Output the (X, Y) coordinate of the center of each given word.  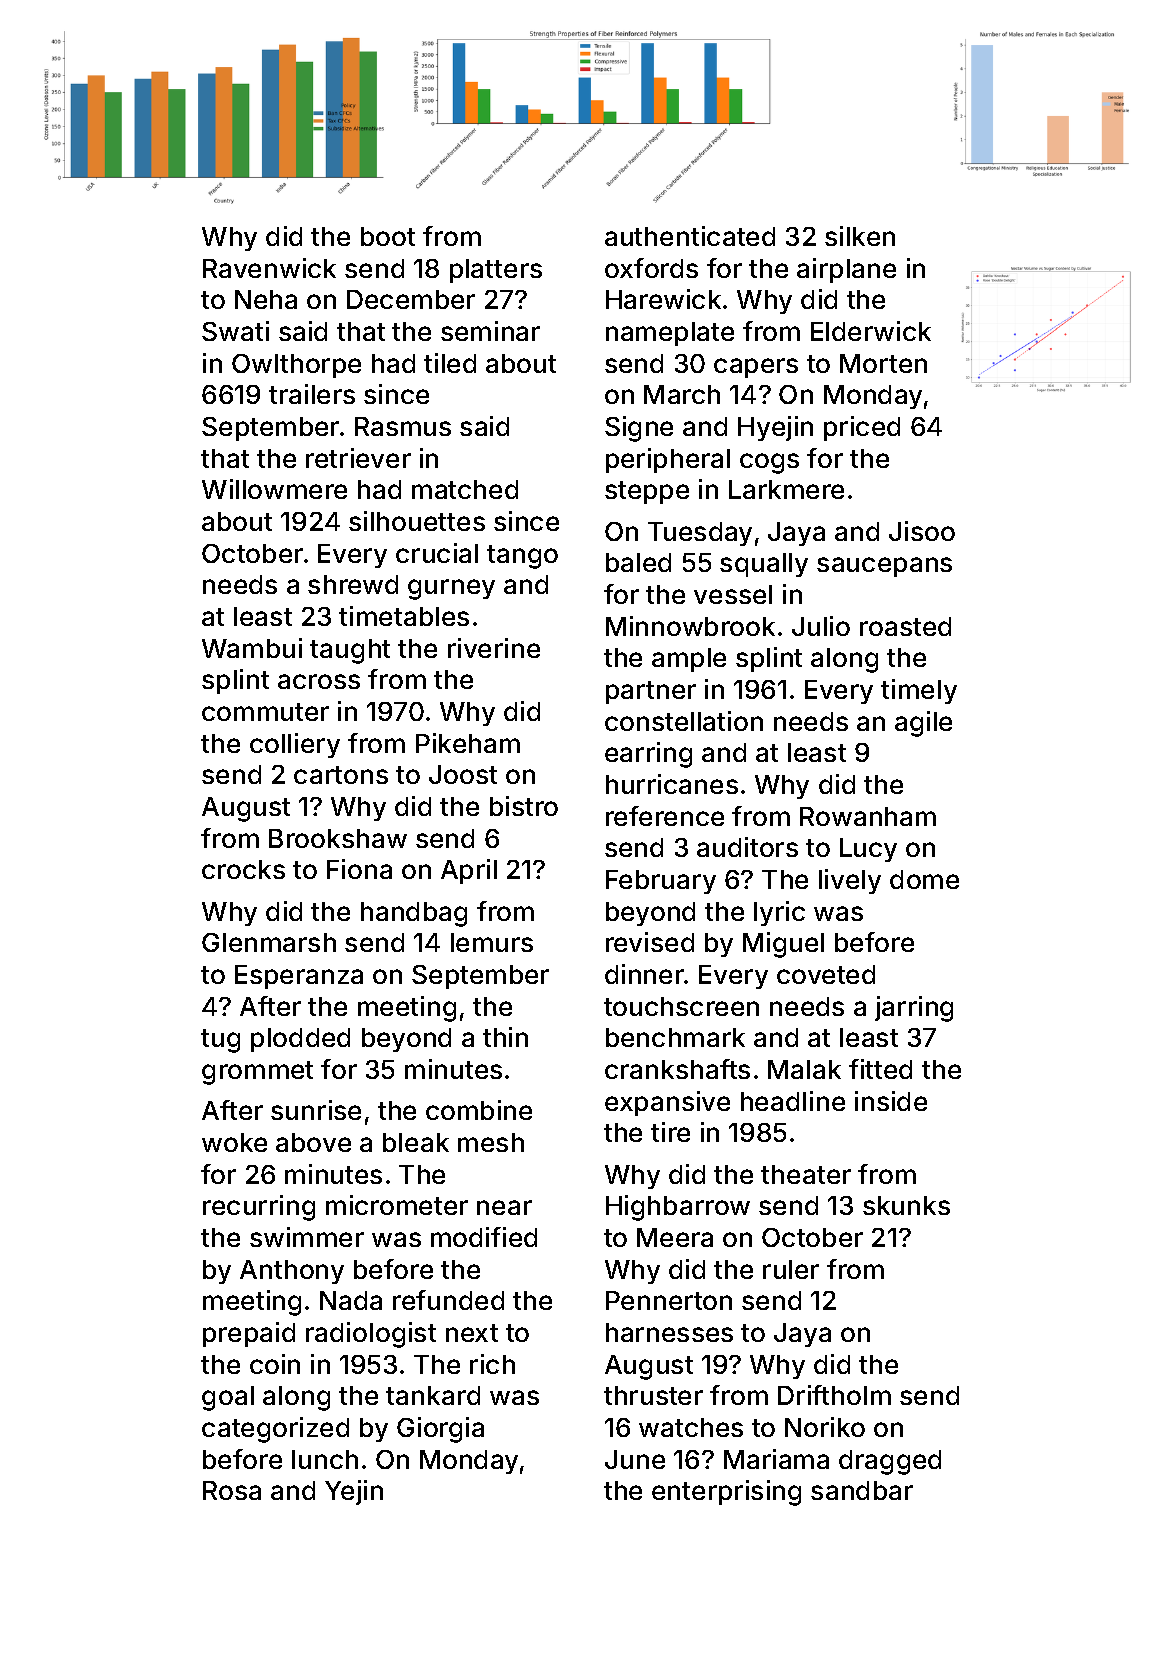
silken (860, 236)
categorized (275, 1430)
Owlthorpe (296, 366)
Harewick (663, 299)
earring (648, 755)
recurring (259, 1208)
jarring (914, 1009)
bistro (524, 806)
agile (923, 724)
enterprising (726, 1493)
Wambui (252, 648)
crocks (243, 869)
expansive (667, 1103)
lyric (779, 913)
